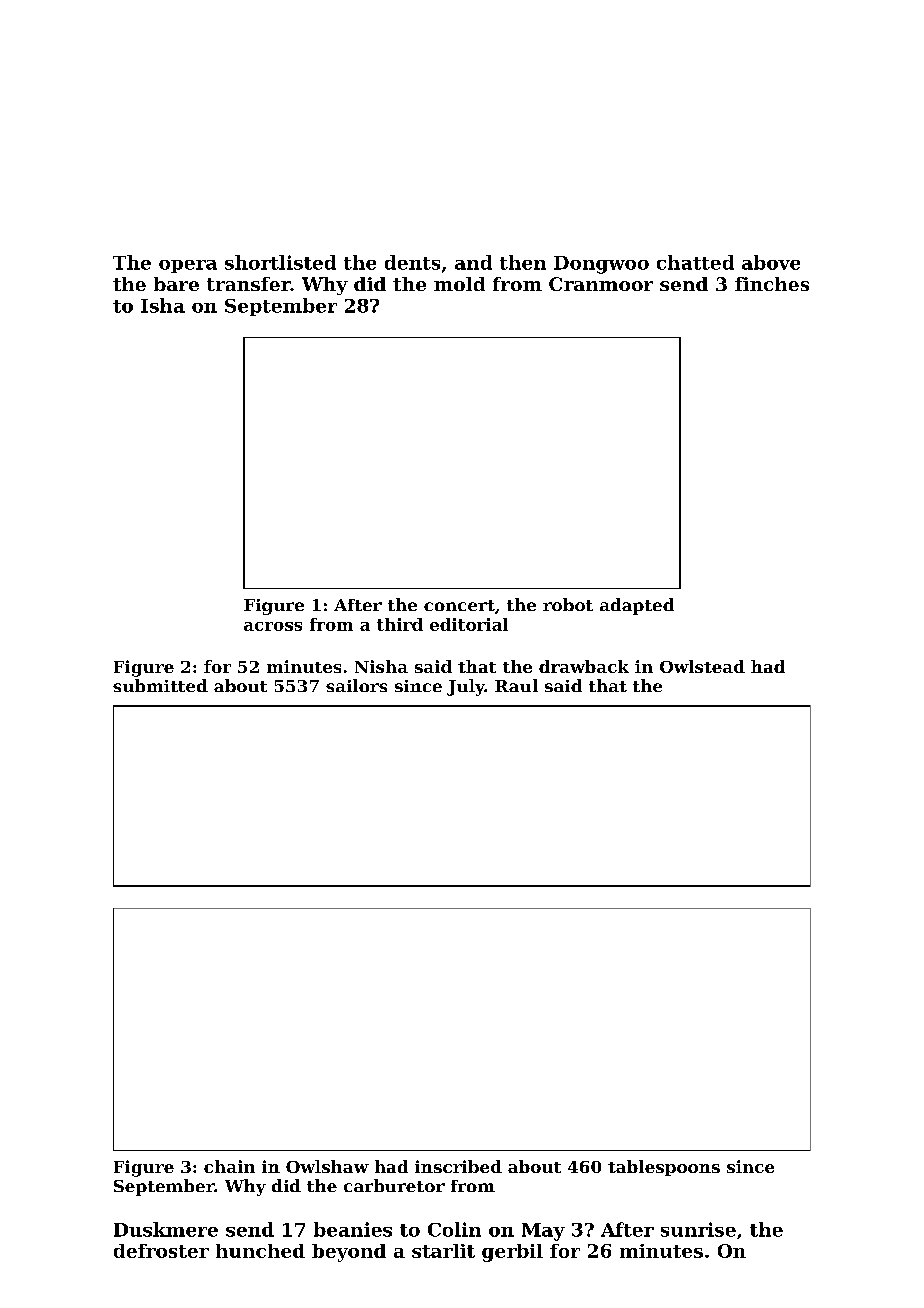  What do you see at coordinates (443, 1251) in the screenshot?
I see `starlit` at bounding box center [443, 1251].
